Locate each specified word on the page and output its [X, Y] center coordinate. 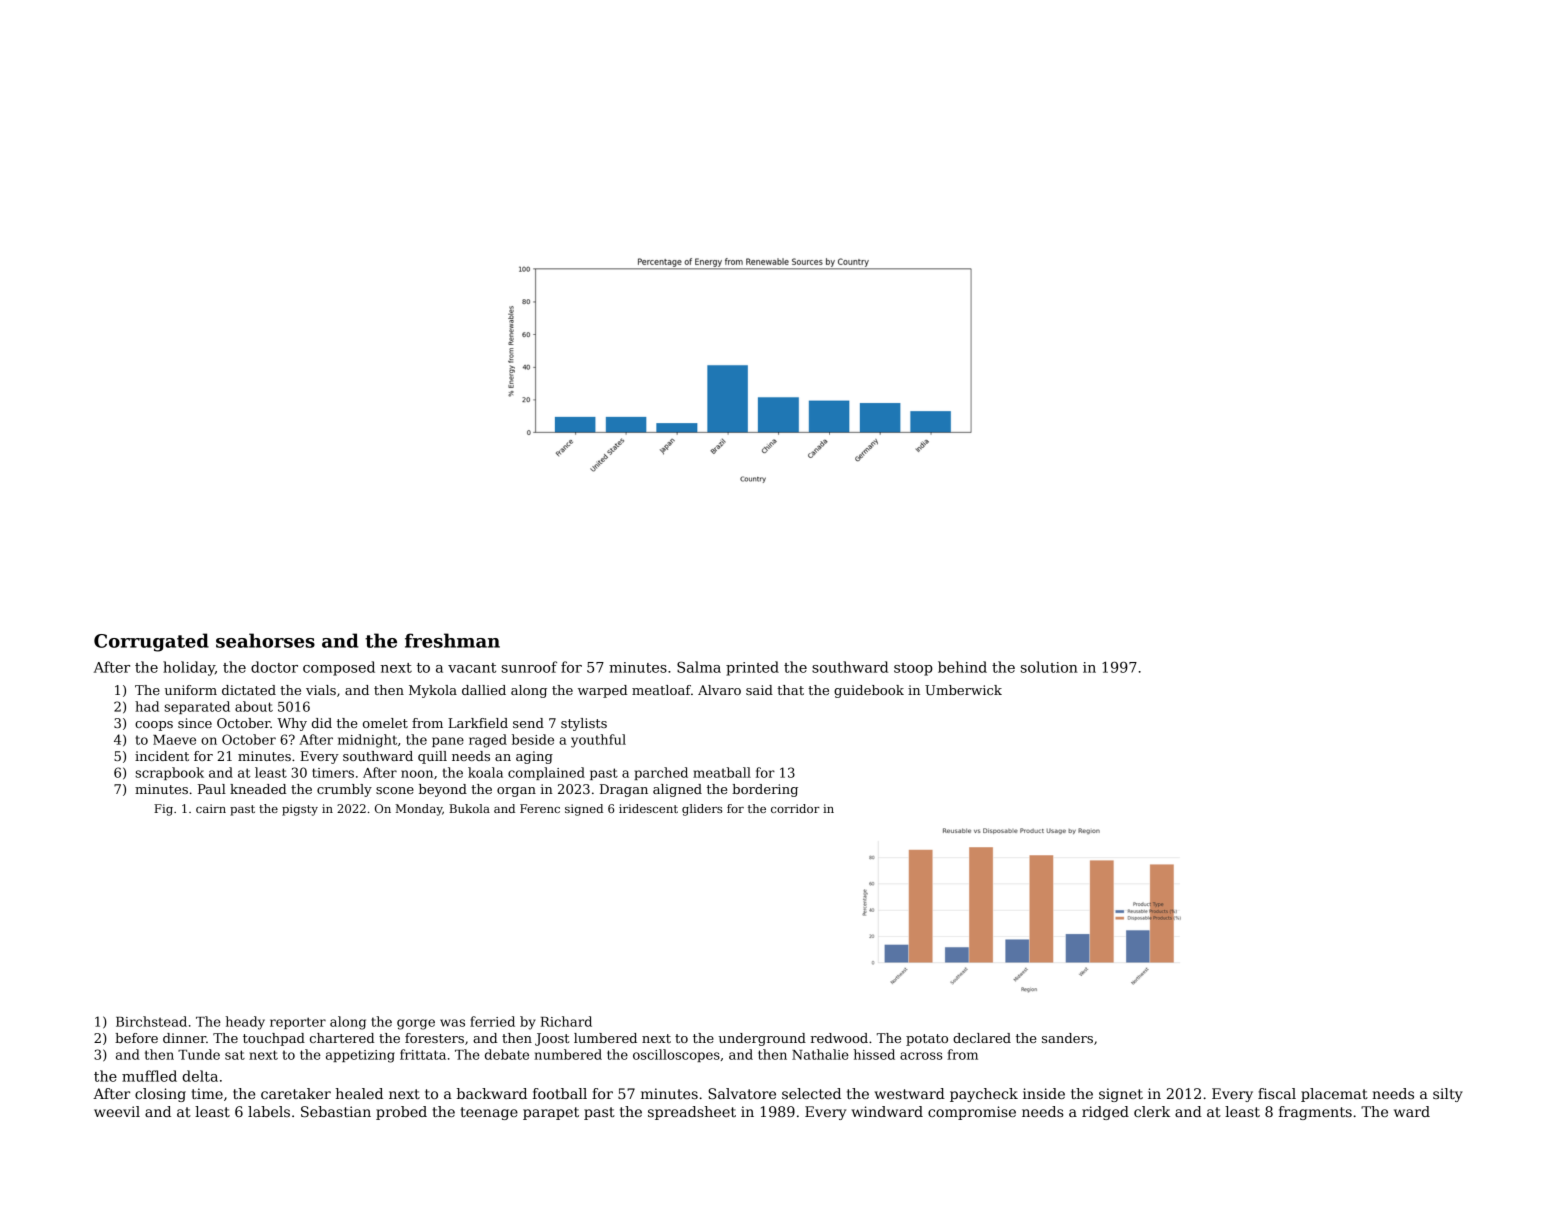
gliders [702, 810]
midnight [367, 741]
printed [752, 668]
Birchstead [151, 1021]
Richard [566, 1021]
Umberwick [963, 690]
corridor [795, 808]
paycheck [984, 1095]
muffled [149, 1076]
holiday [189, 668]
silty [1448, 1095]
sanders [1067, 1038]
